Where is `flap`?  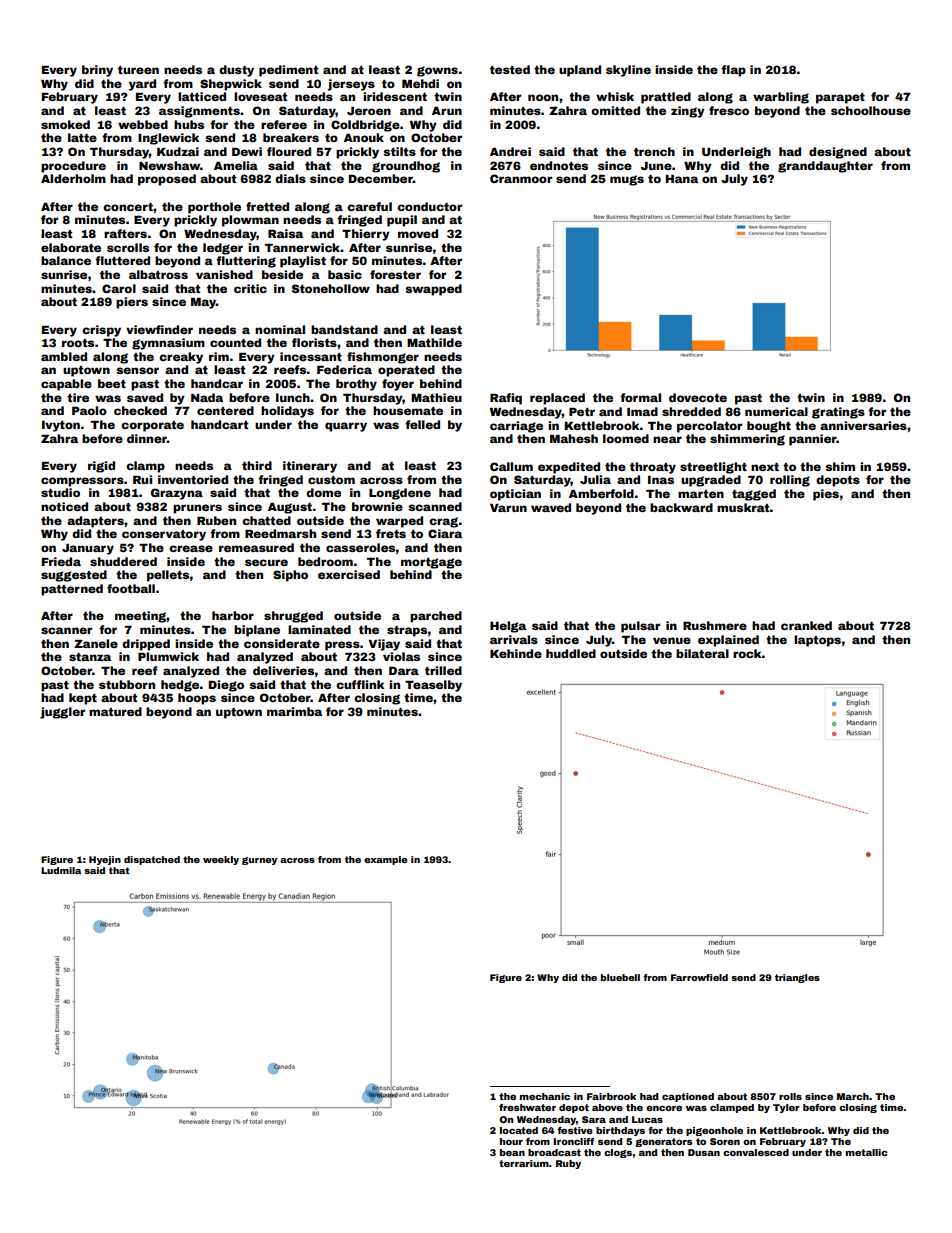 flap is located at coordinates (733, 71).
